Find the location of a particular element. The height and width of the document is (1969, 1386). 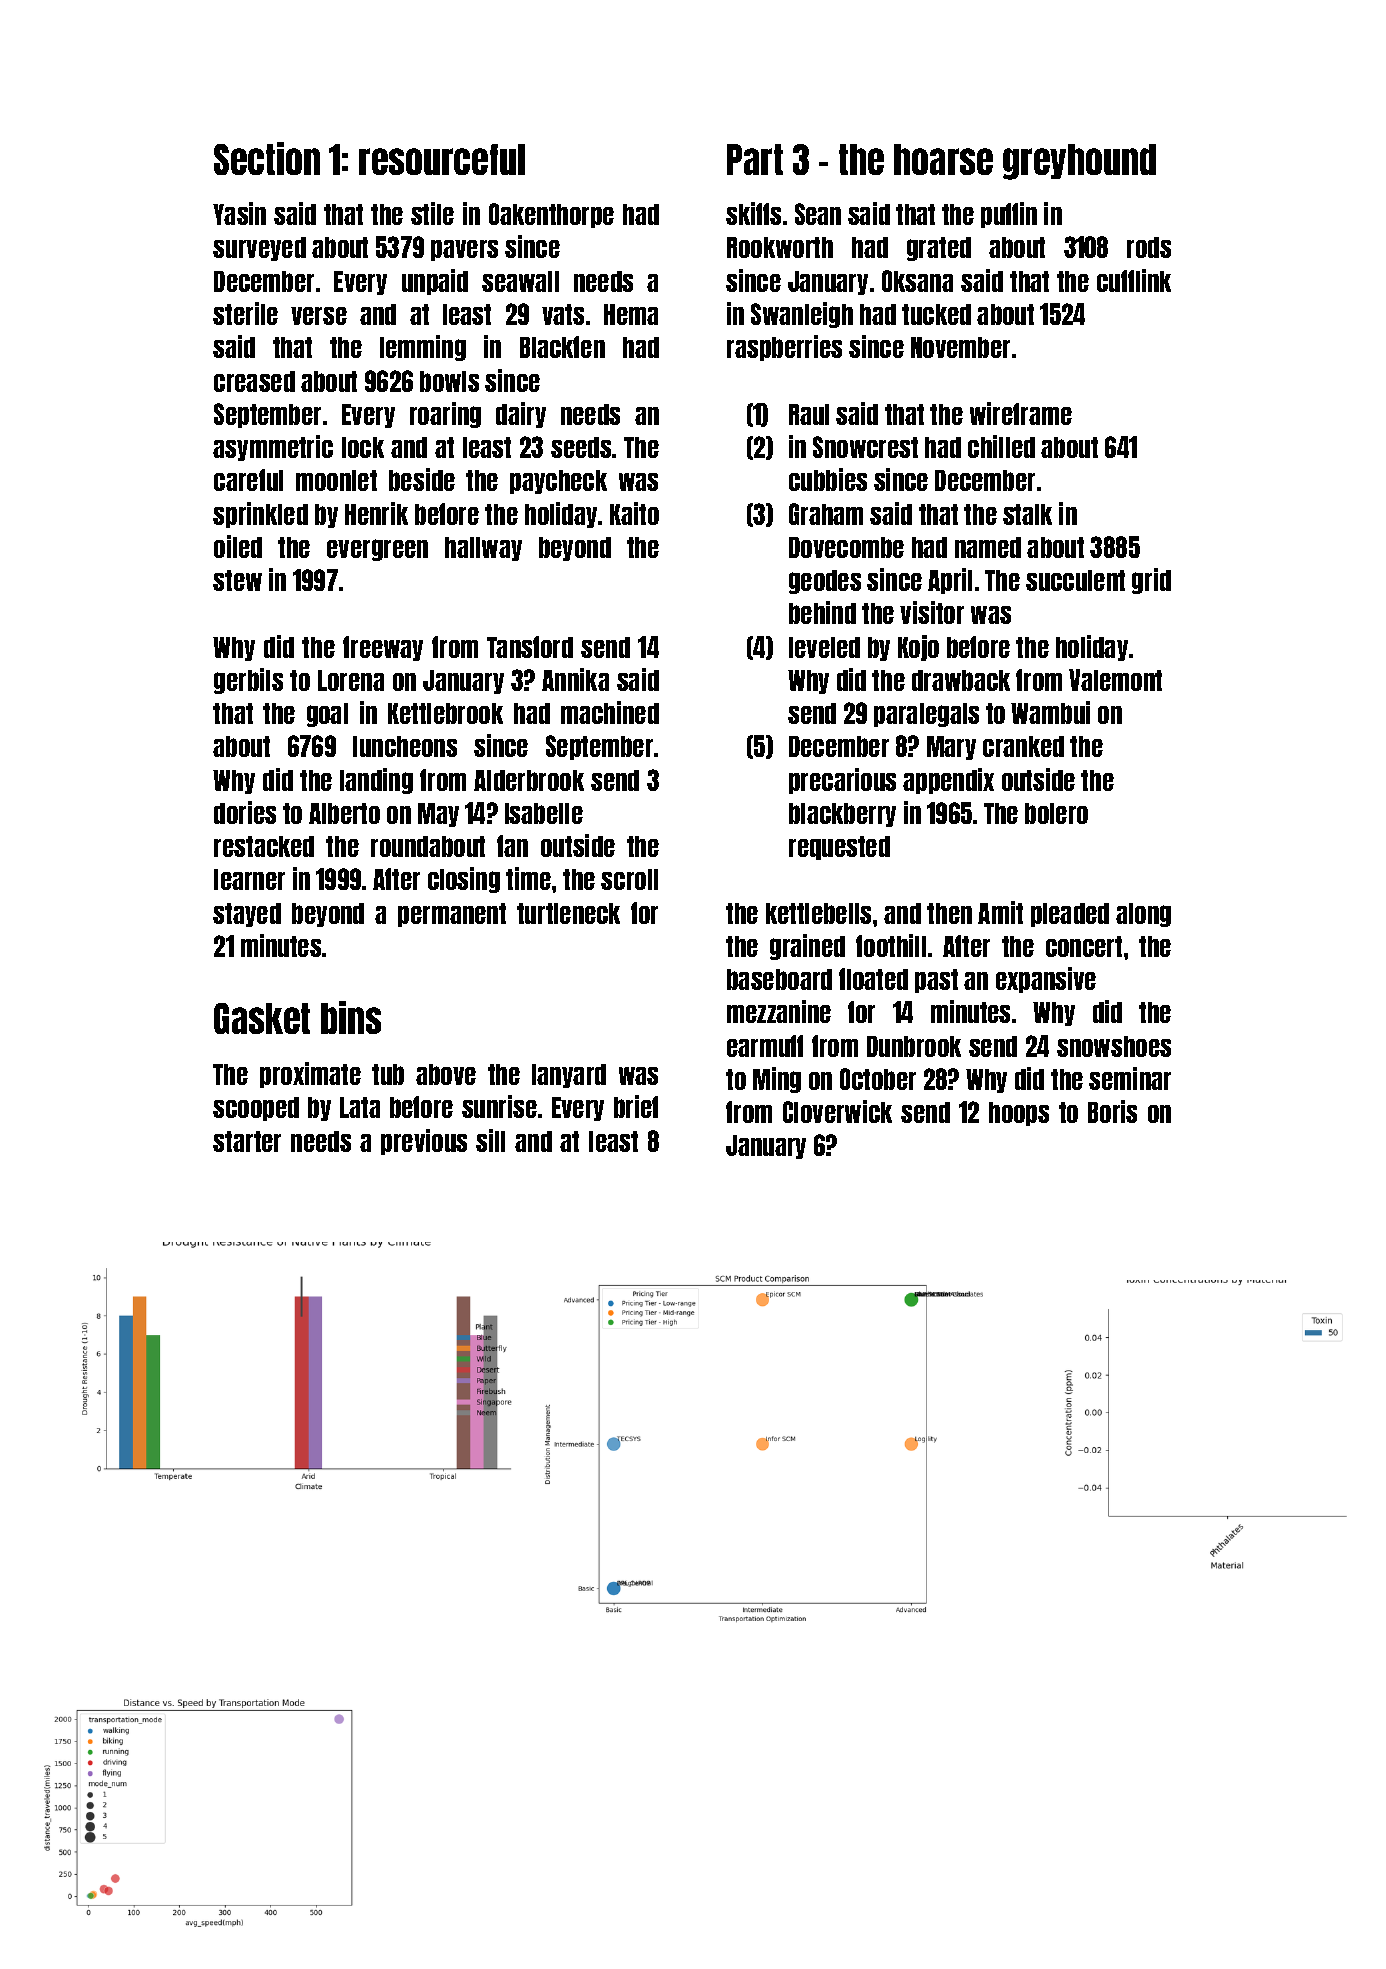

blackberry is located at coordinates (842, 815).
